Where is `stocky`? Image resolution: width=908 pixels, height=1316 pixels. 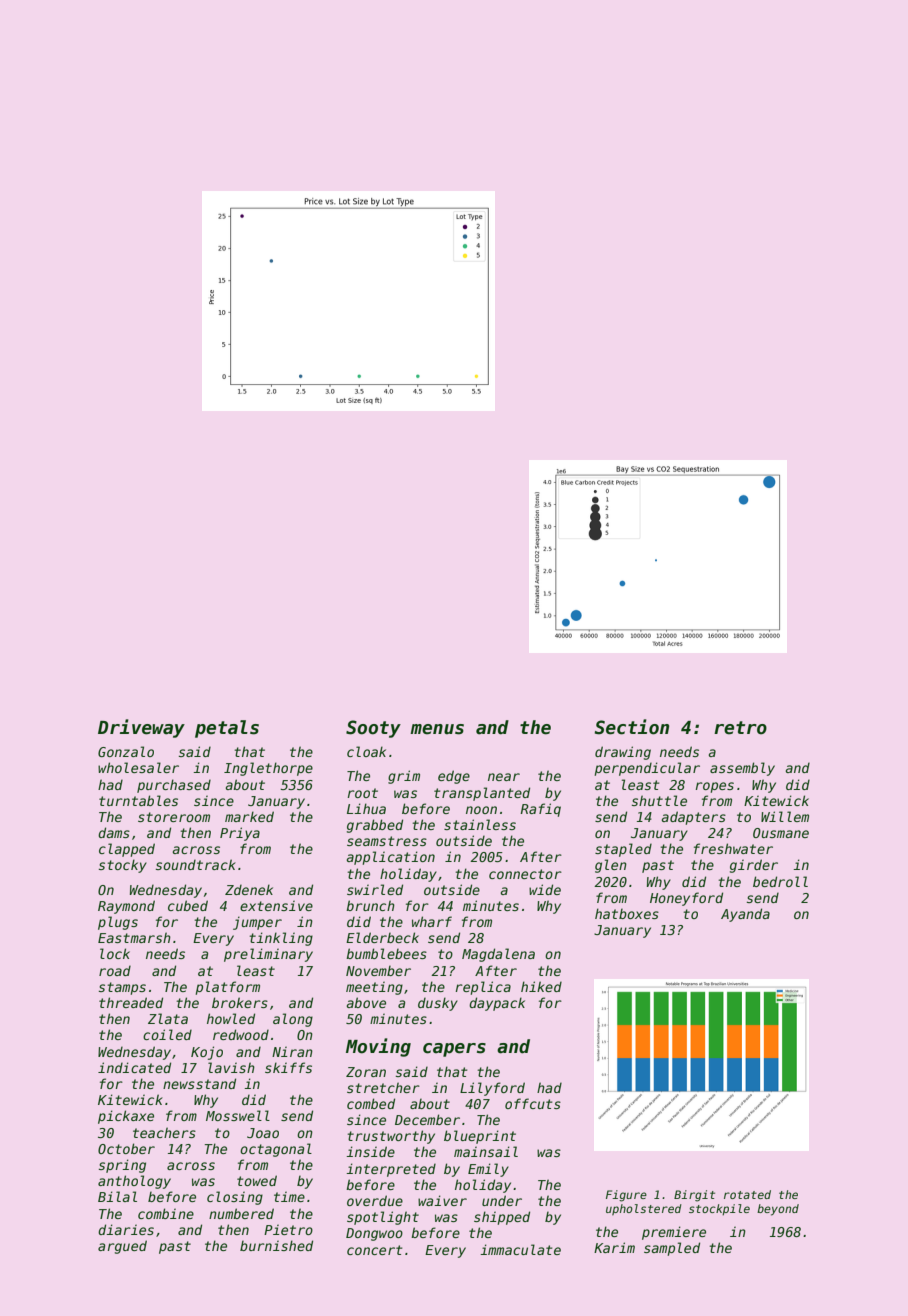
stocky is located at coordinates (123, 866).
